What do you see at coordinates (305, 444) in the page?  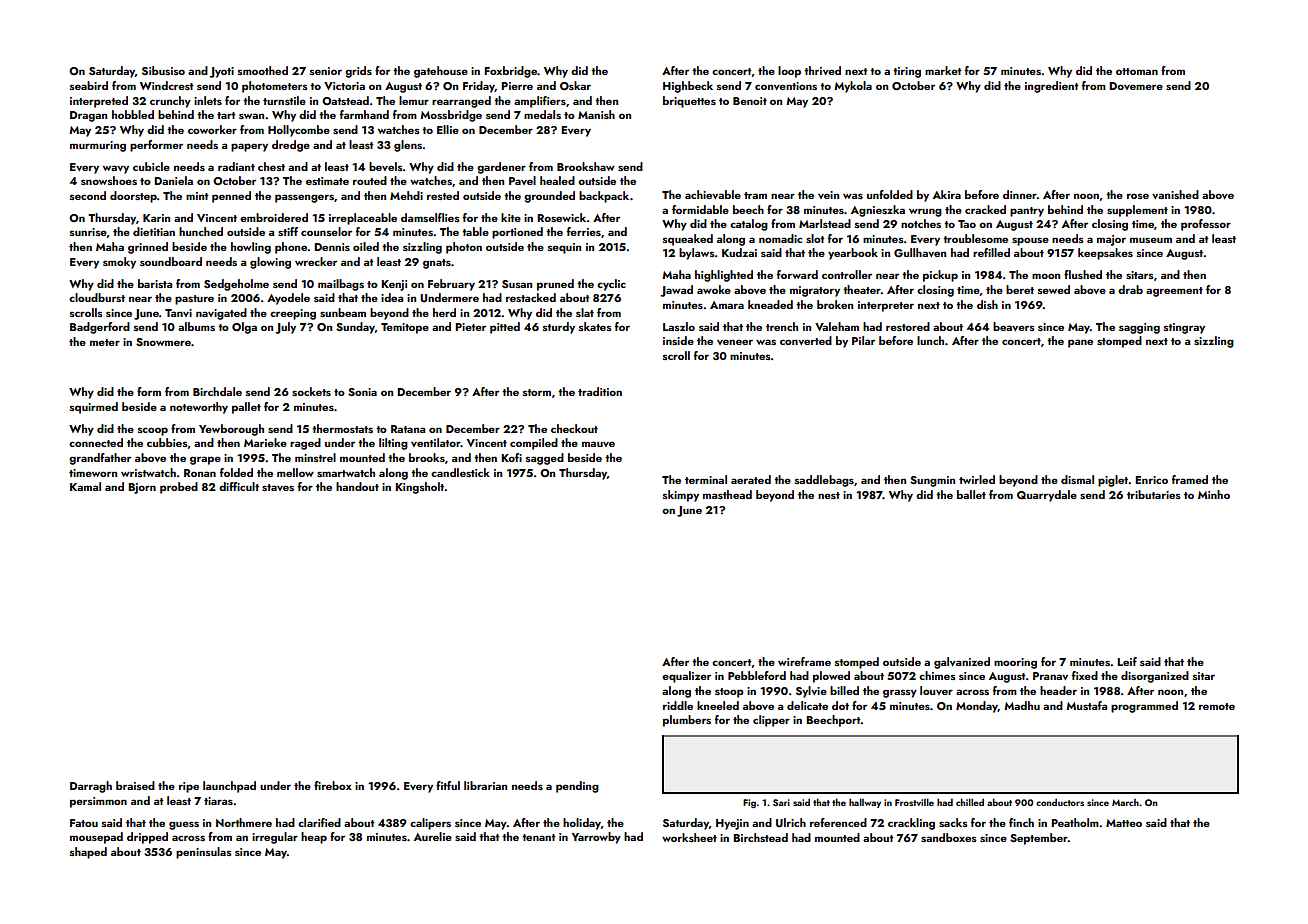 I see `raged` at bounding box center [305, 444].
